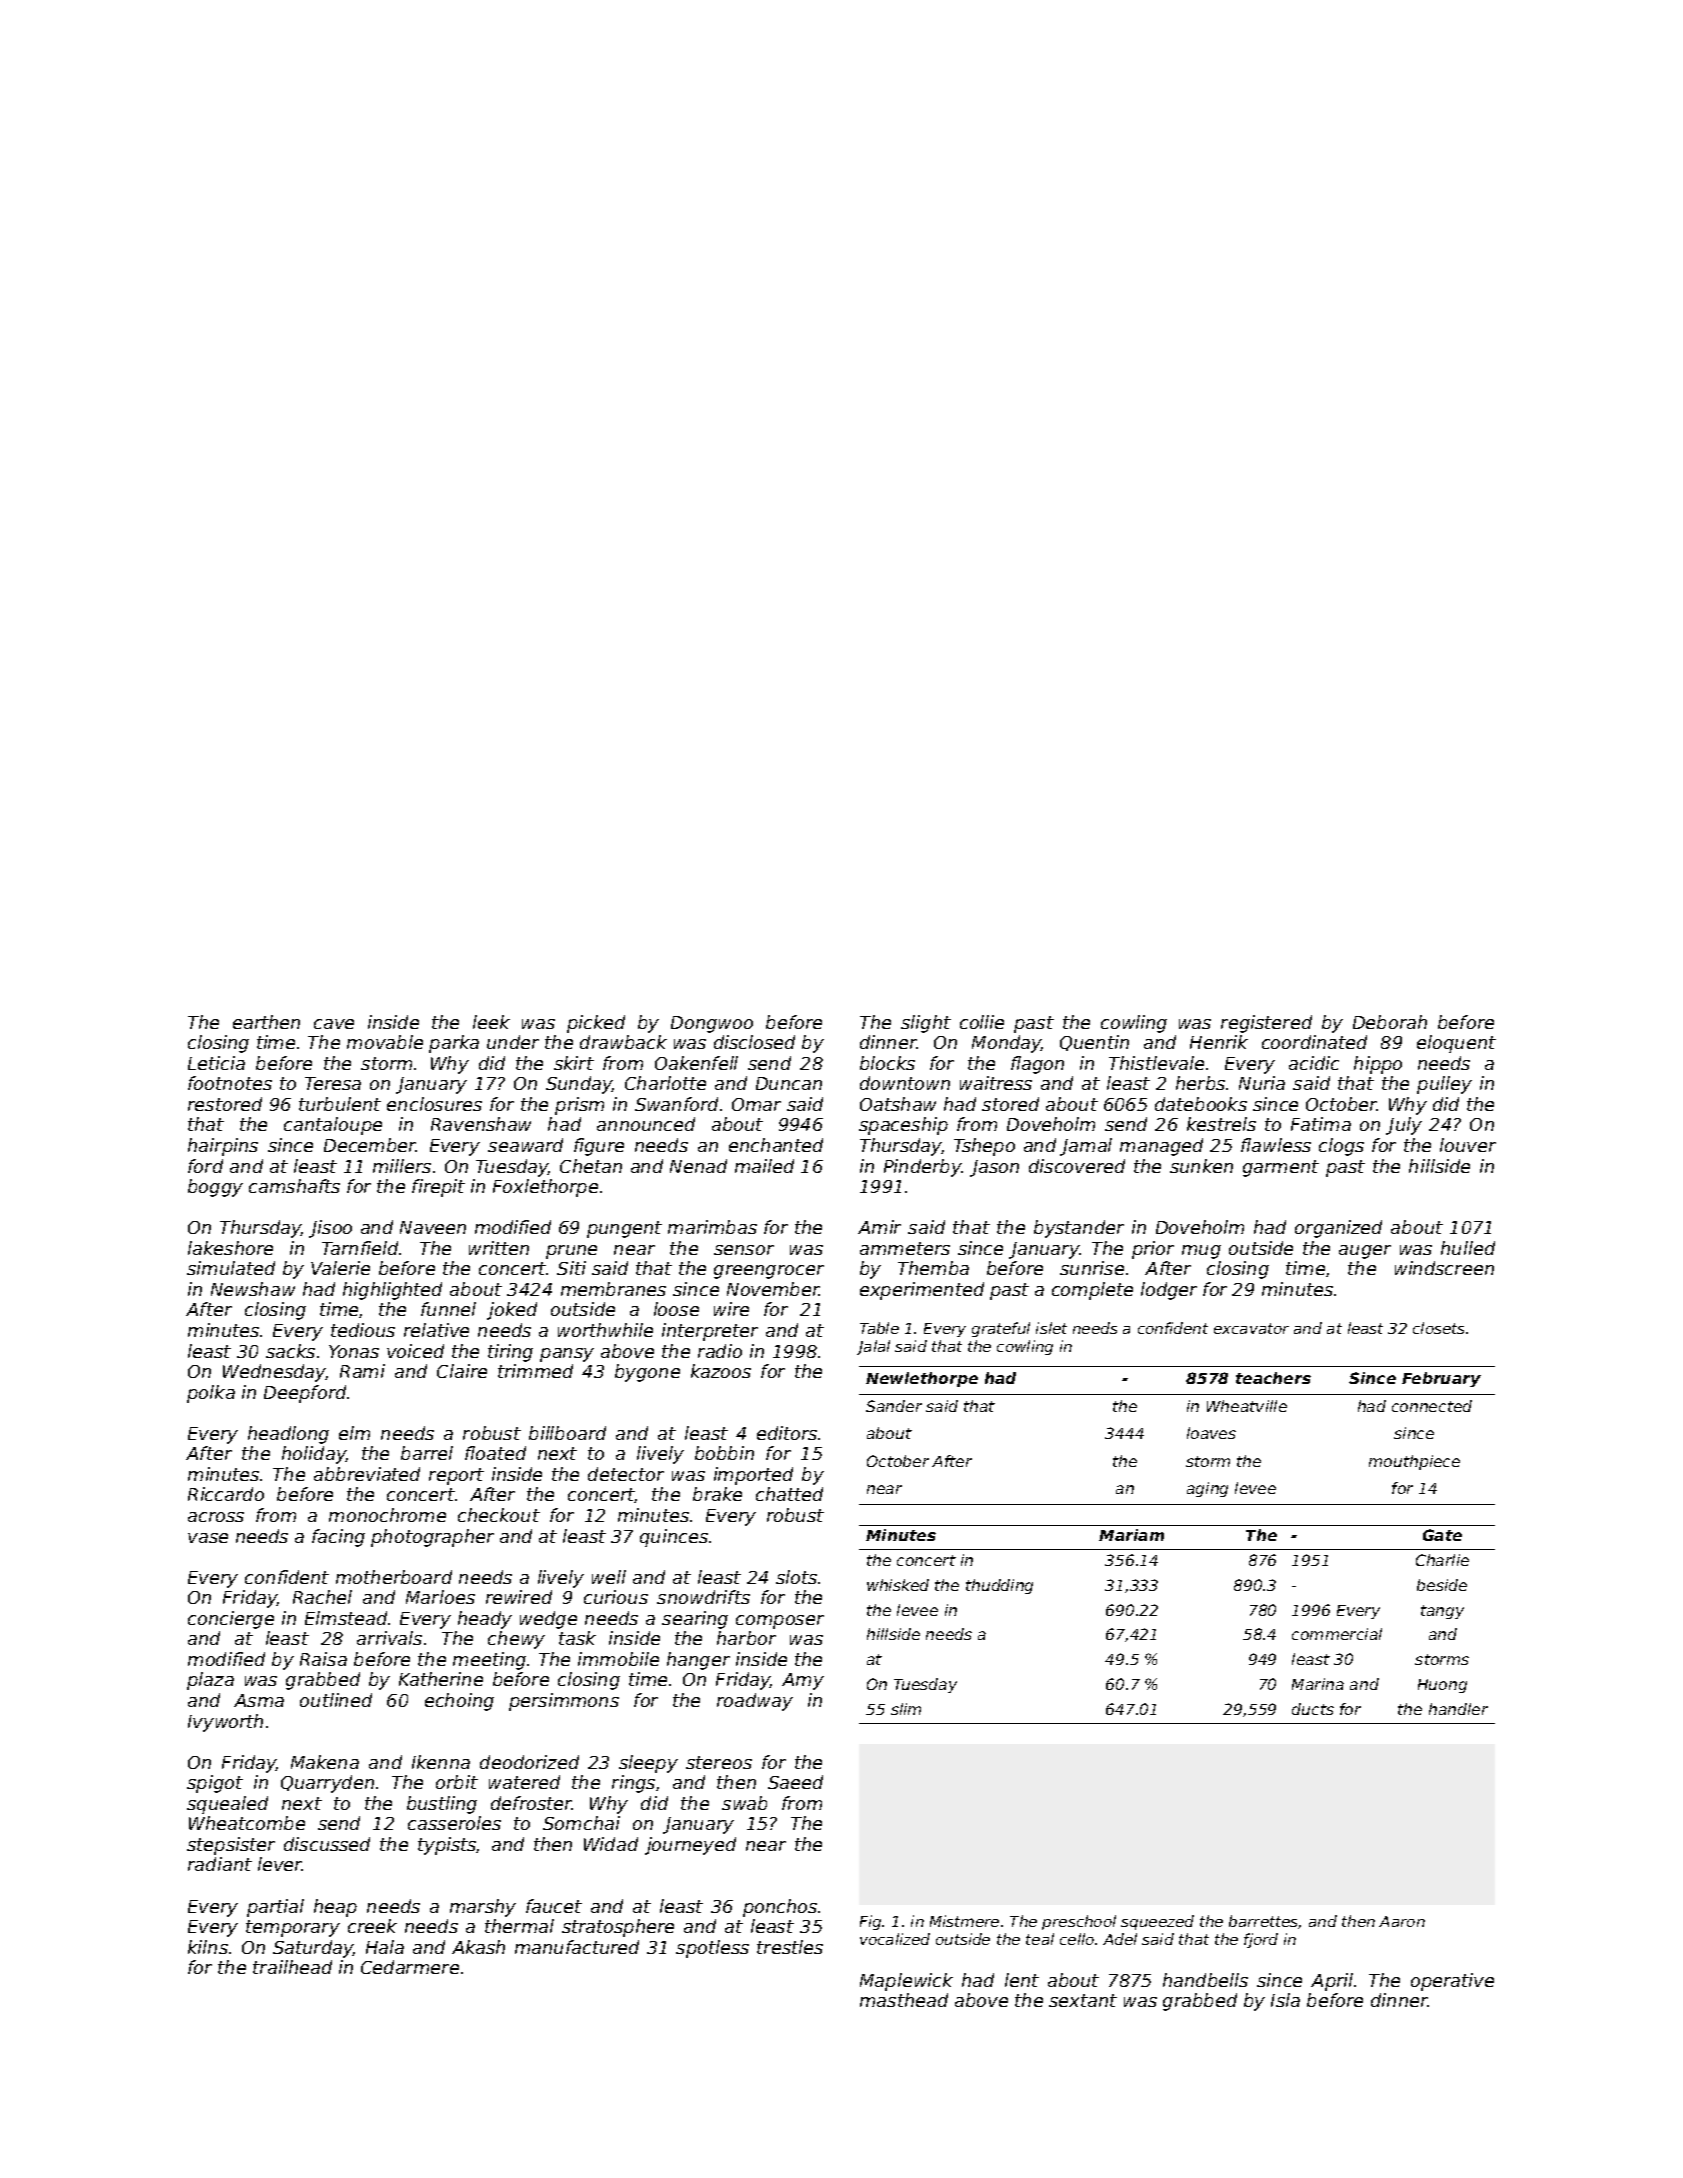 Image resolution: width=1683 pixels, height=2178 pixels. What do you see at coordinates (322, 1597) in the page?
I see `Rachel` at bounding box center [322, 1597].
